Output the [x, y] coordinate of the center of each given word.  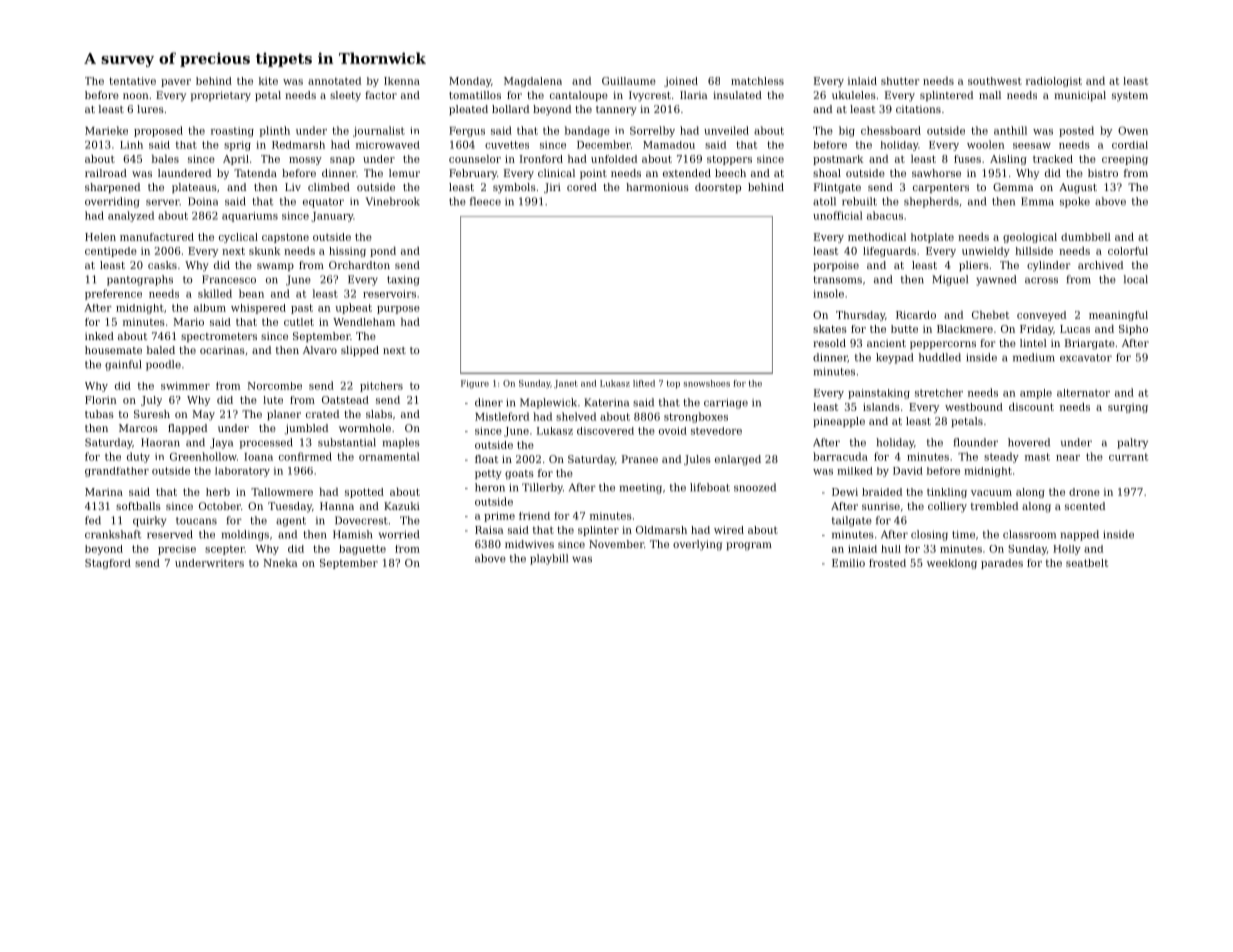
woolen [985, 144]
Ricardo [916, 315]
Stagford [108, 564]
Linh [131, 145]
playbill [549, 559]
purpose [398, 310]
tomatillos [475, 95]
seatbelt [1087, 563]
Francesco [229, 279]
